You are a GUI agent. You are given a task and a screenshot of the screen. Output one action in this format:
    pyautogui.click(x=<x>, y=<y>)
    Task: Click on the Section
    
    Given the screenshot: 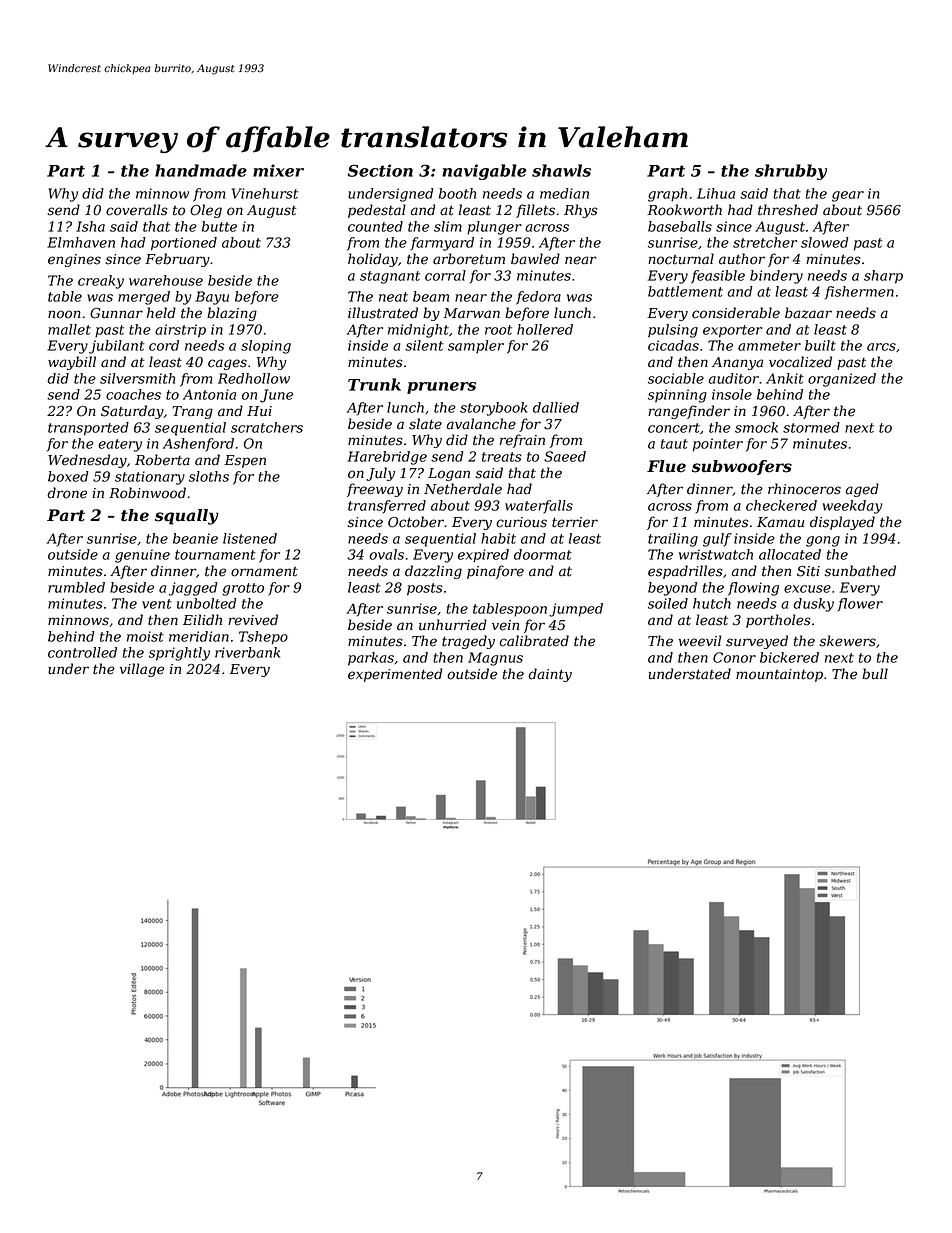 What is the action you would take?
    pyautogui.click(x=380, y=170)
